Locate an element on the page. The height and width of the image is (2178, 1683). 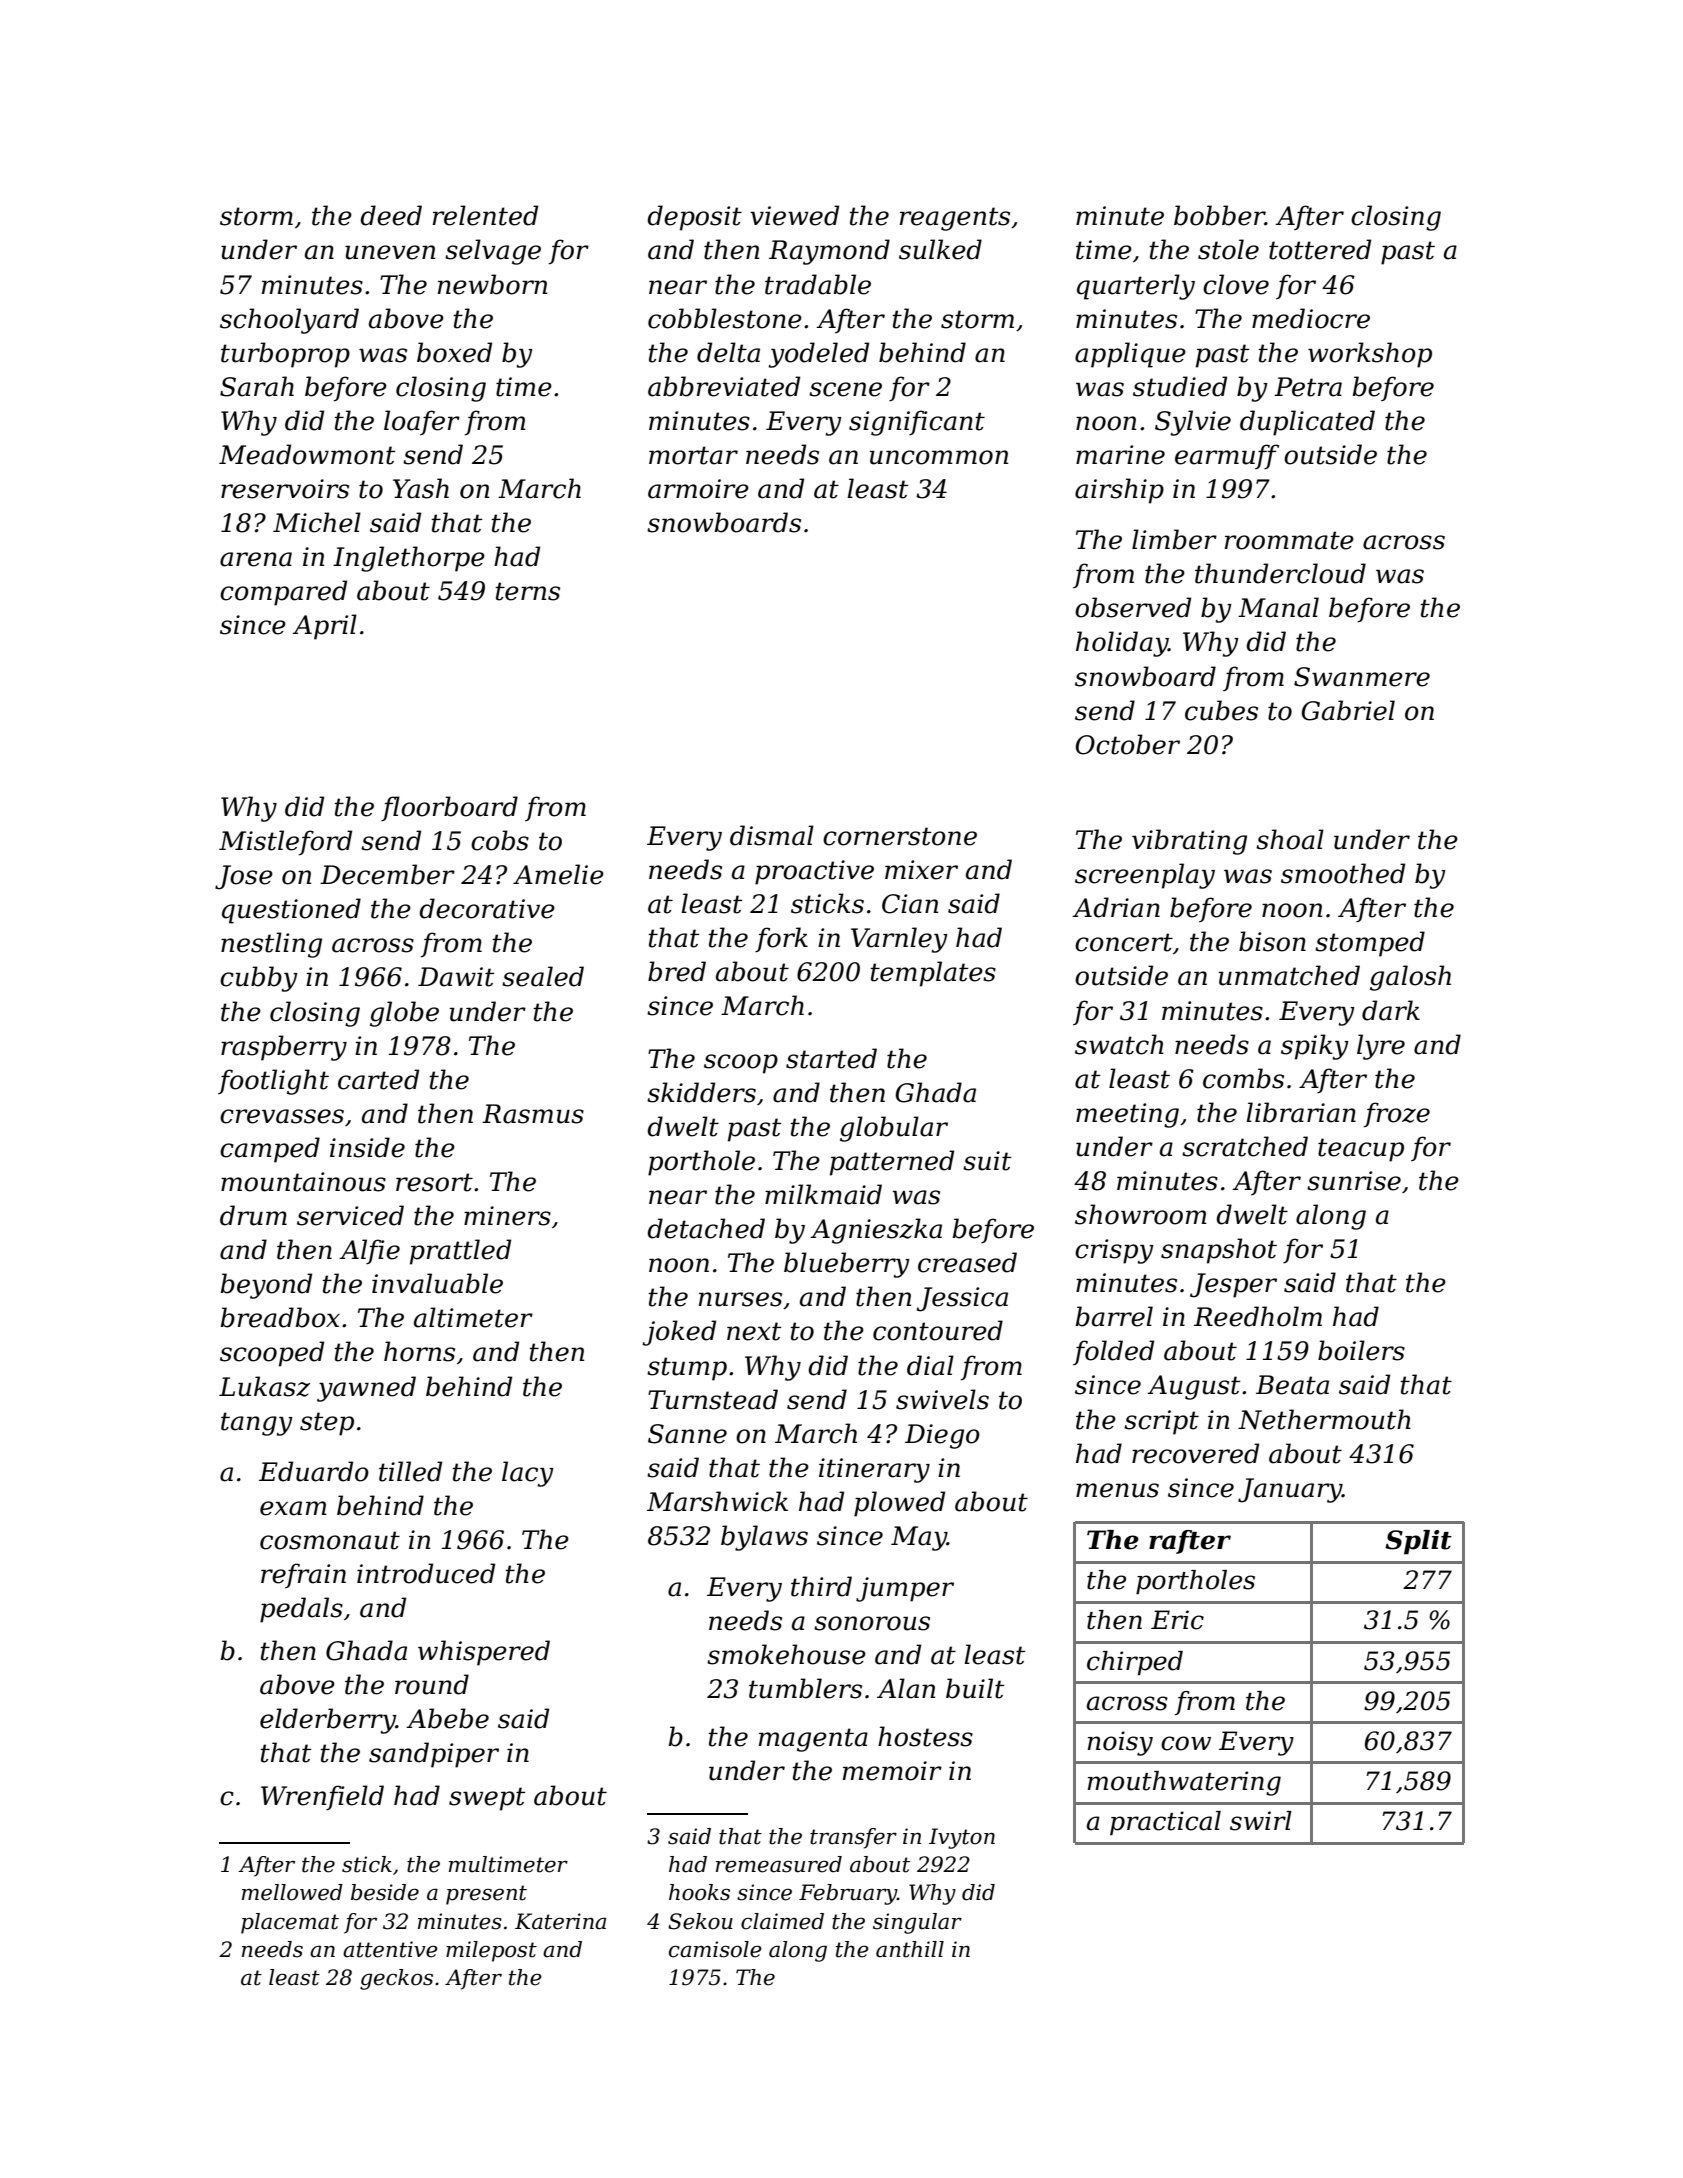
reagents is located at coordinates (955, 219).
